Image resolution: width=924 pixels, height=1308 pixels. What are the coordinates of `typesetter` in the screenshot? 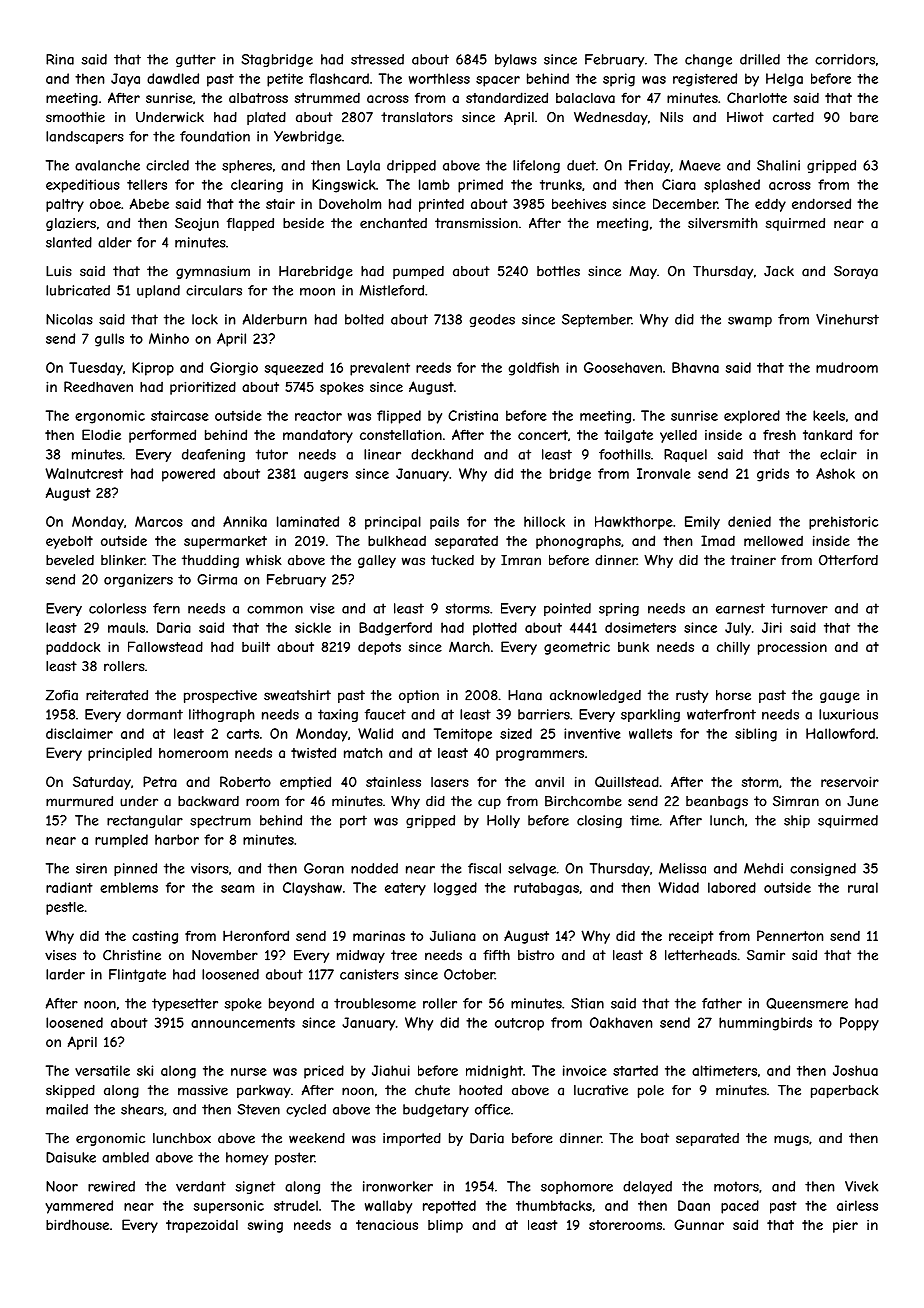 It's located at (185, 1004).
